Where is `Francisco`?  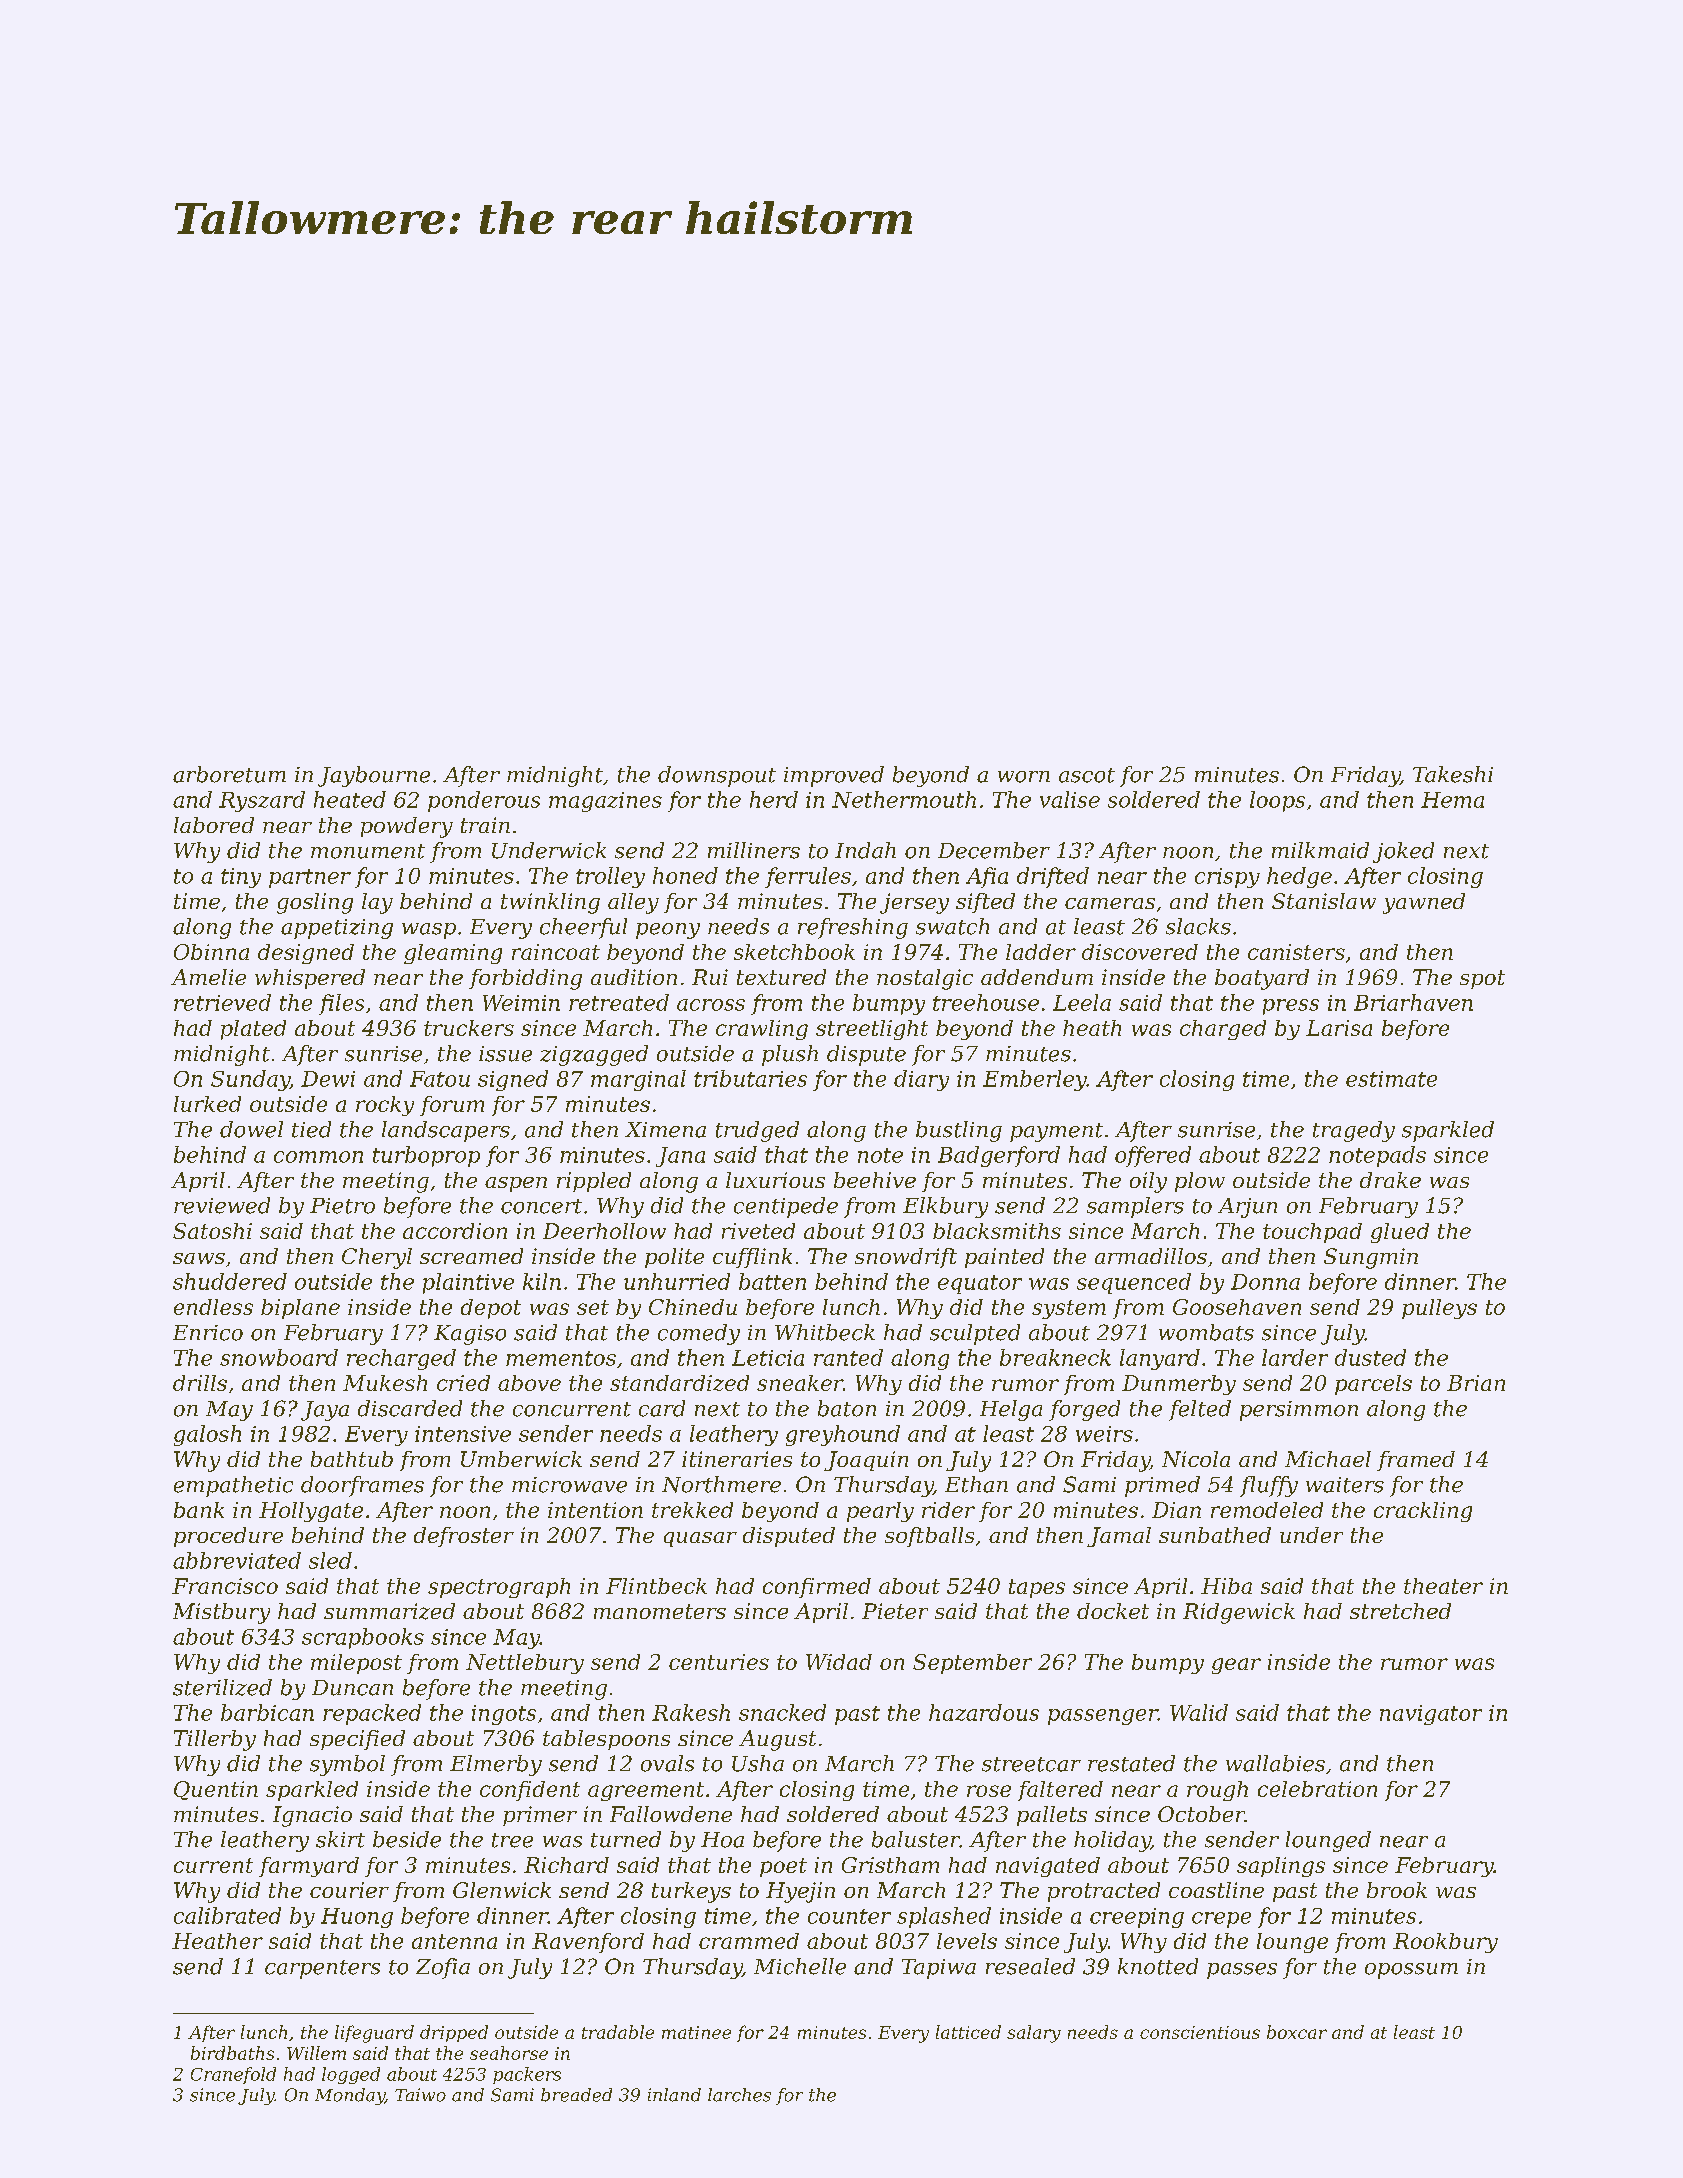
Francisco is located at coordinates (225, 1586).
